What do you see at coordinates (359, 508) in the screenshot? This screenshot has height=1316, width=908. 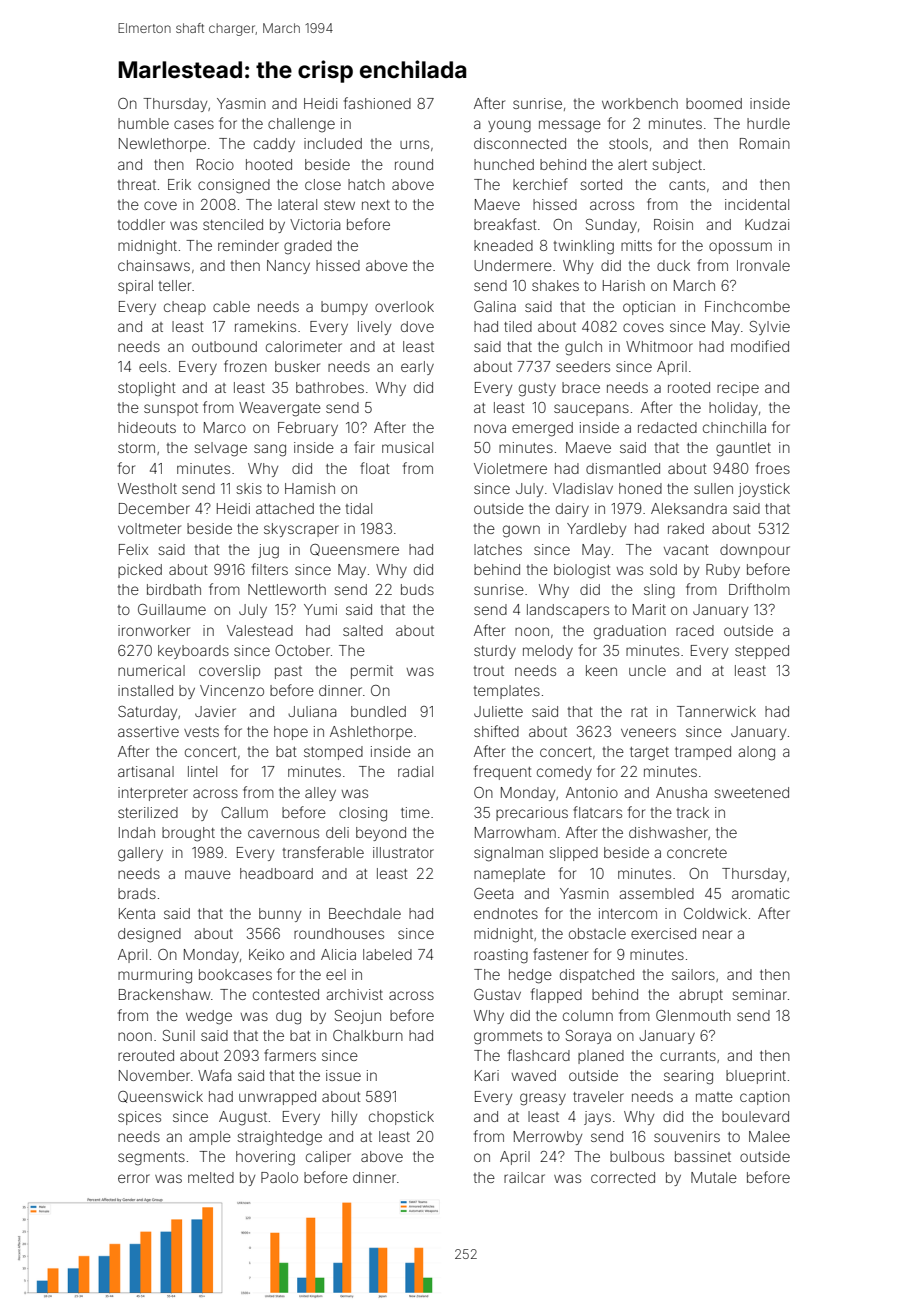 I see `tidal` at bounding box center [359, 508].
